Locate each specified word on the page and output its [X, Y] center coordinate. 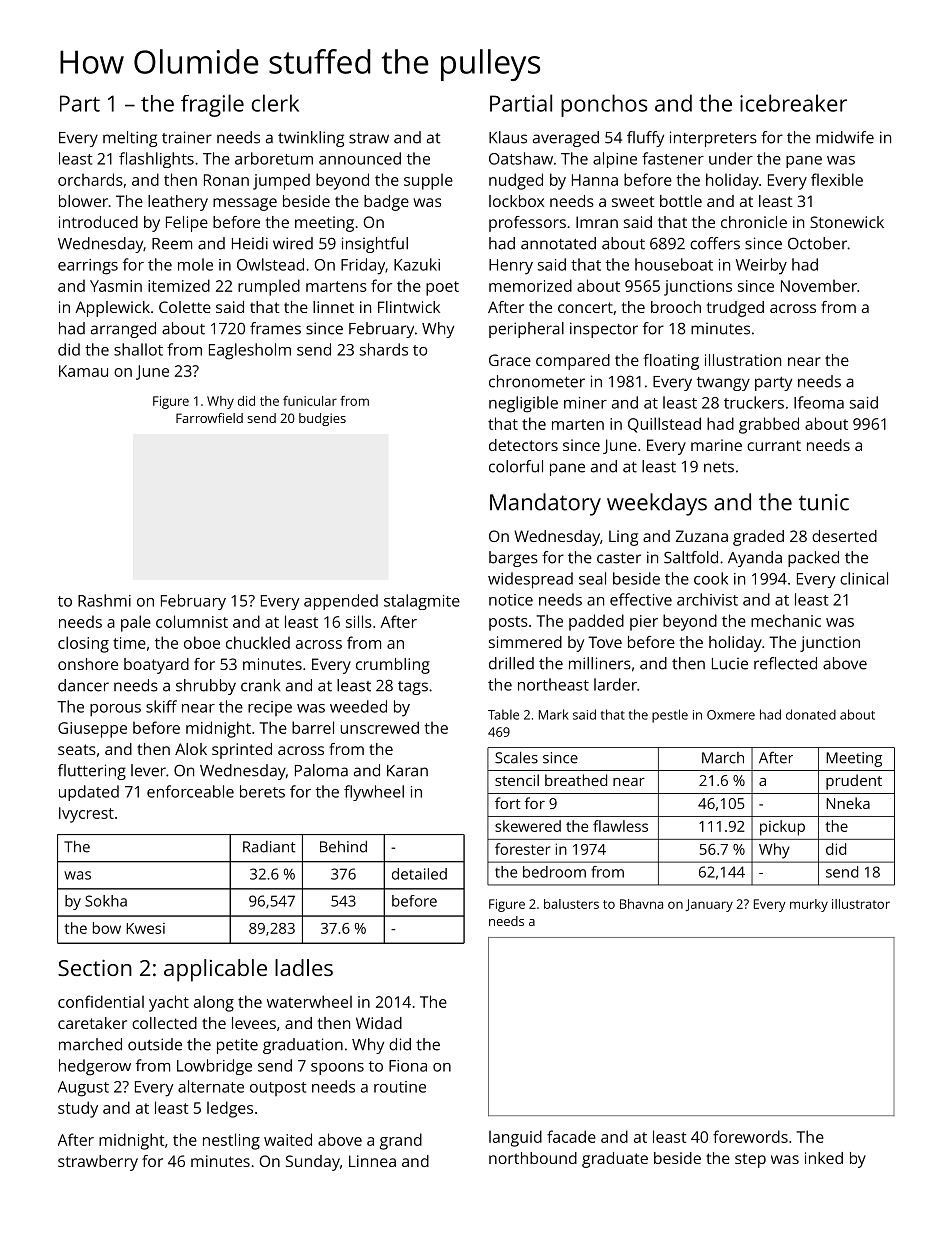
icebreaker [793, 103]
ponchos [604, 105]
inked [824, 1158]
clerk [275, 103]
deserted [844, 536]
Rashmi [104, 600]
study [78, 1109]
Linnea [372, 1161]
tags [413, 688]
